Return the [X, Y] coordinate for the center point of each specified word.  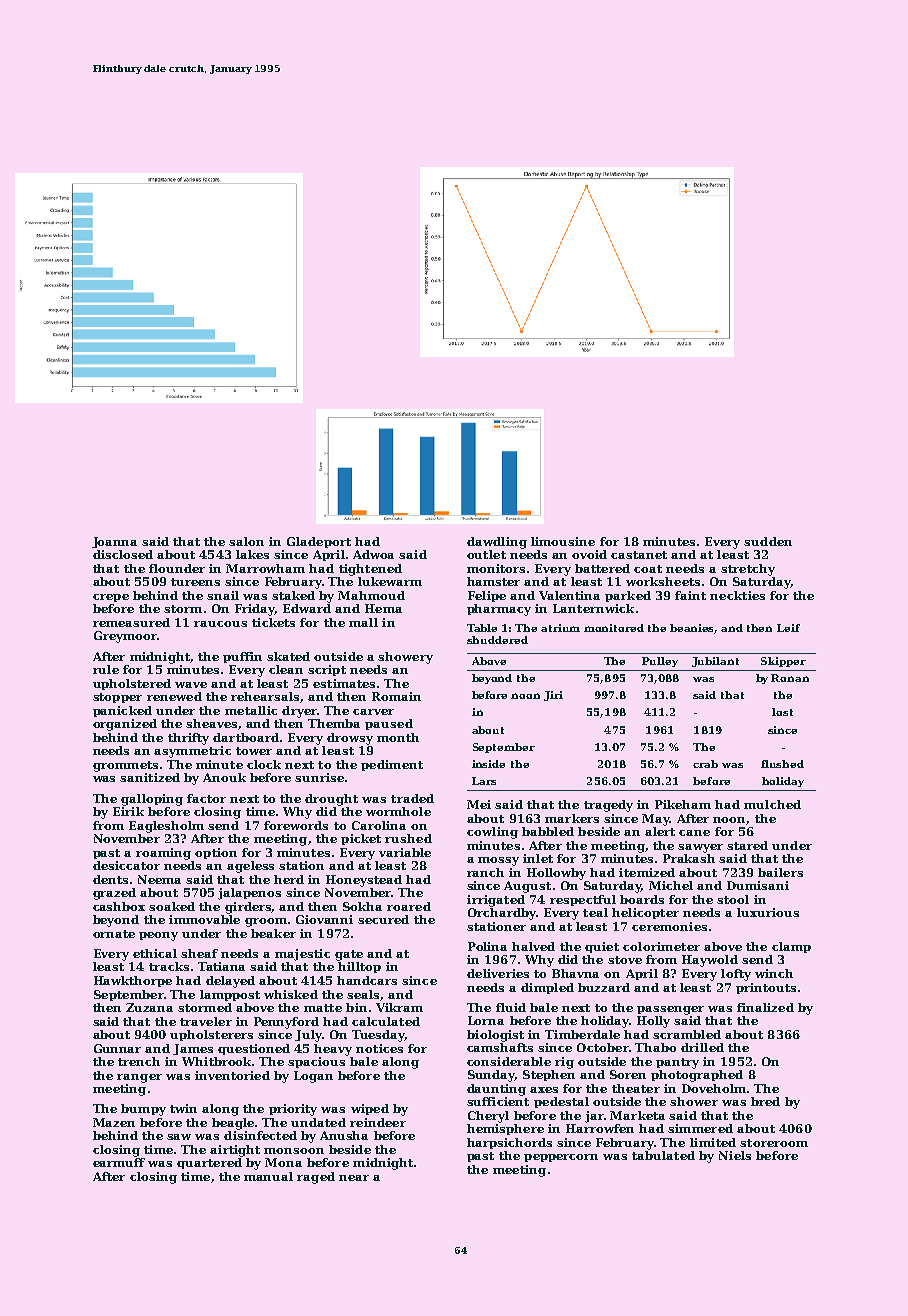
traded [412, 798]
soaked [172, 906]
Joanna [114, 542]
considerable [509, 1061]
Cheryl [488, 1117]
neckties [737, 595]
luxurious [768, 912]
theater [636, 1088]
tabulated [663, 1155]
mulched [772, 804]
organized [125, 725]
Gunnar [117, 1048]
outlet [486, 554]
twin [183, 1108]
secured [383, 919]
